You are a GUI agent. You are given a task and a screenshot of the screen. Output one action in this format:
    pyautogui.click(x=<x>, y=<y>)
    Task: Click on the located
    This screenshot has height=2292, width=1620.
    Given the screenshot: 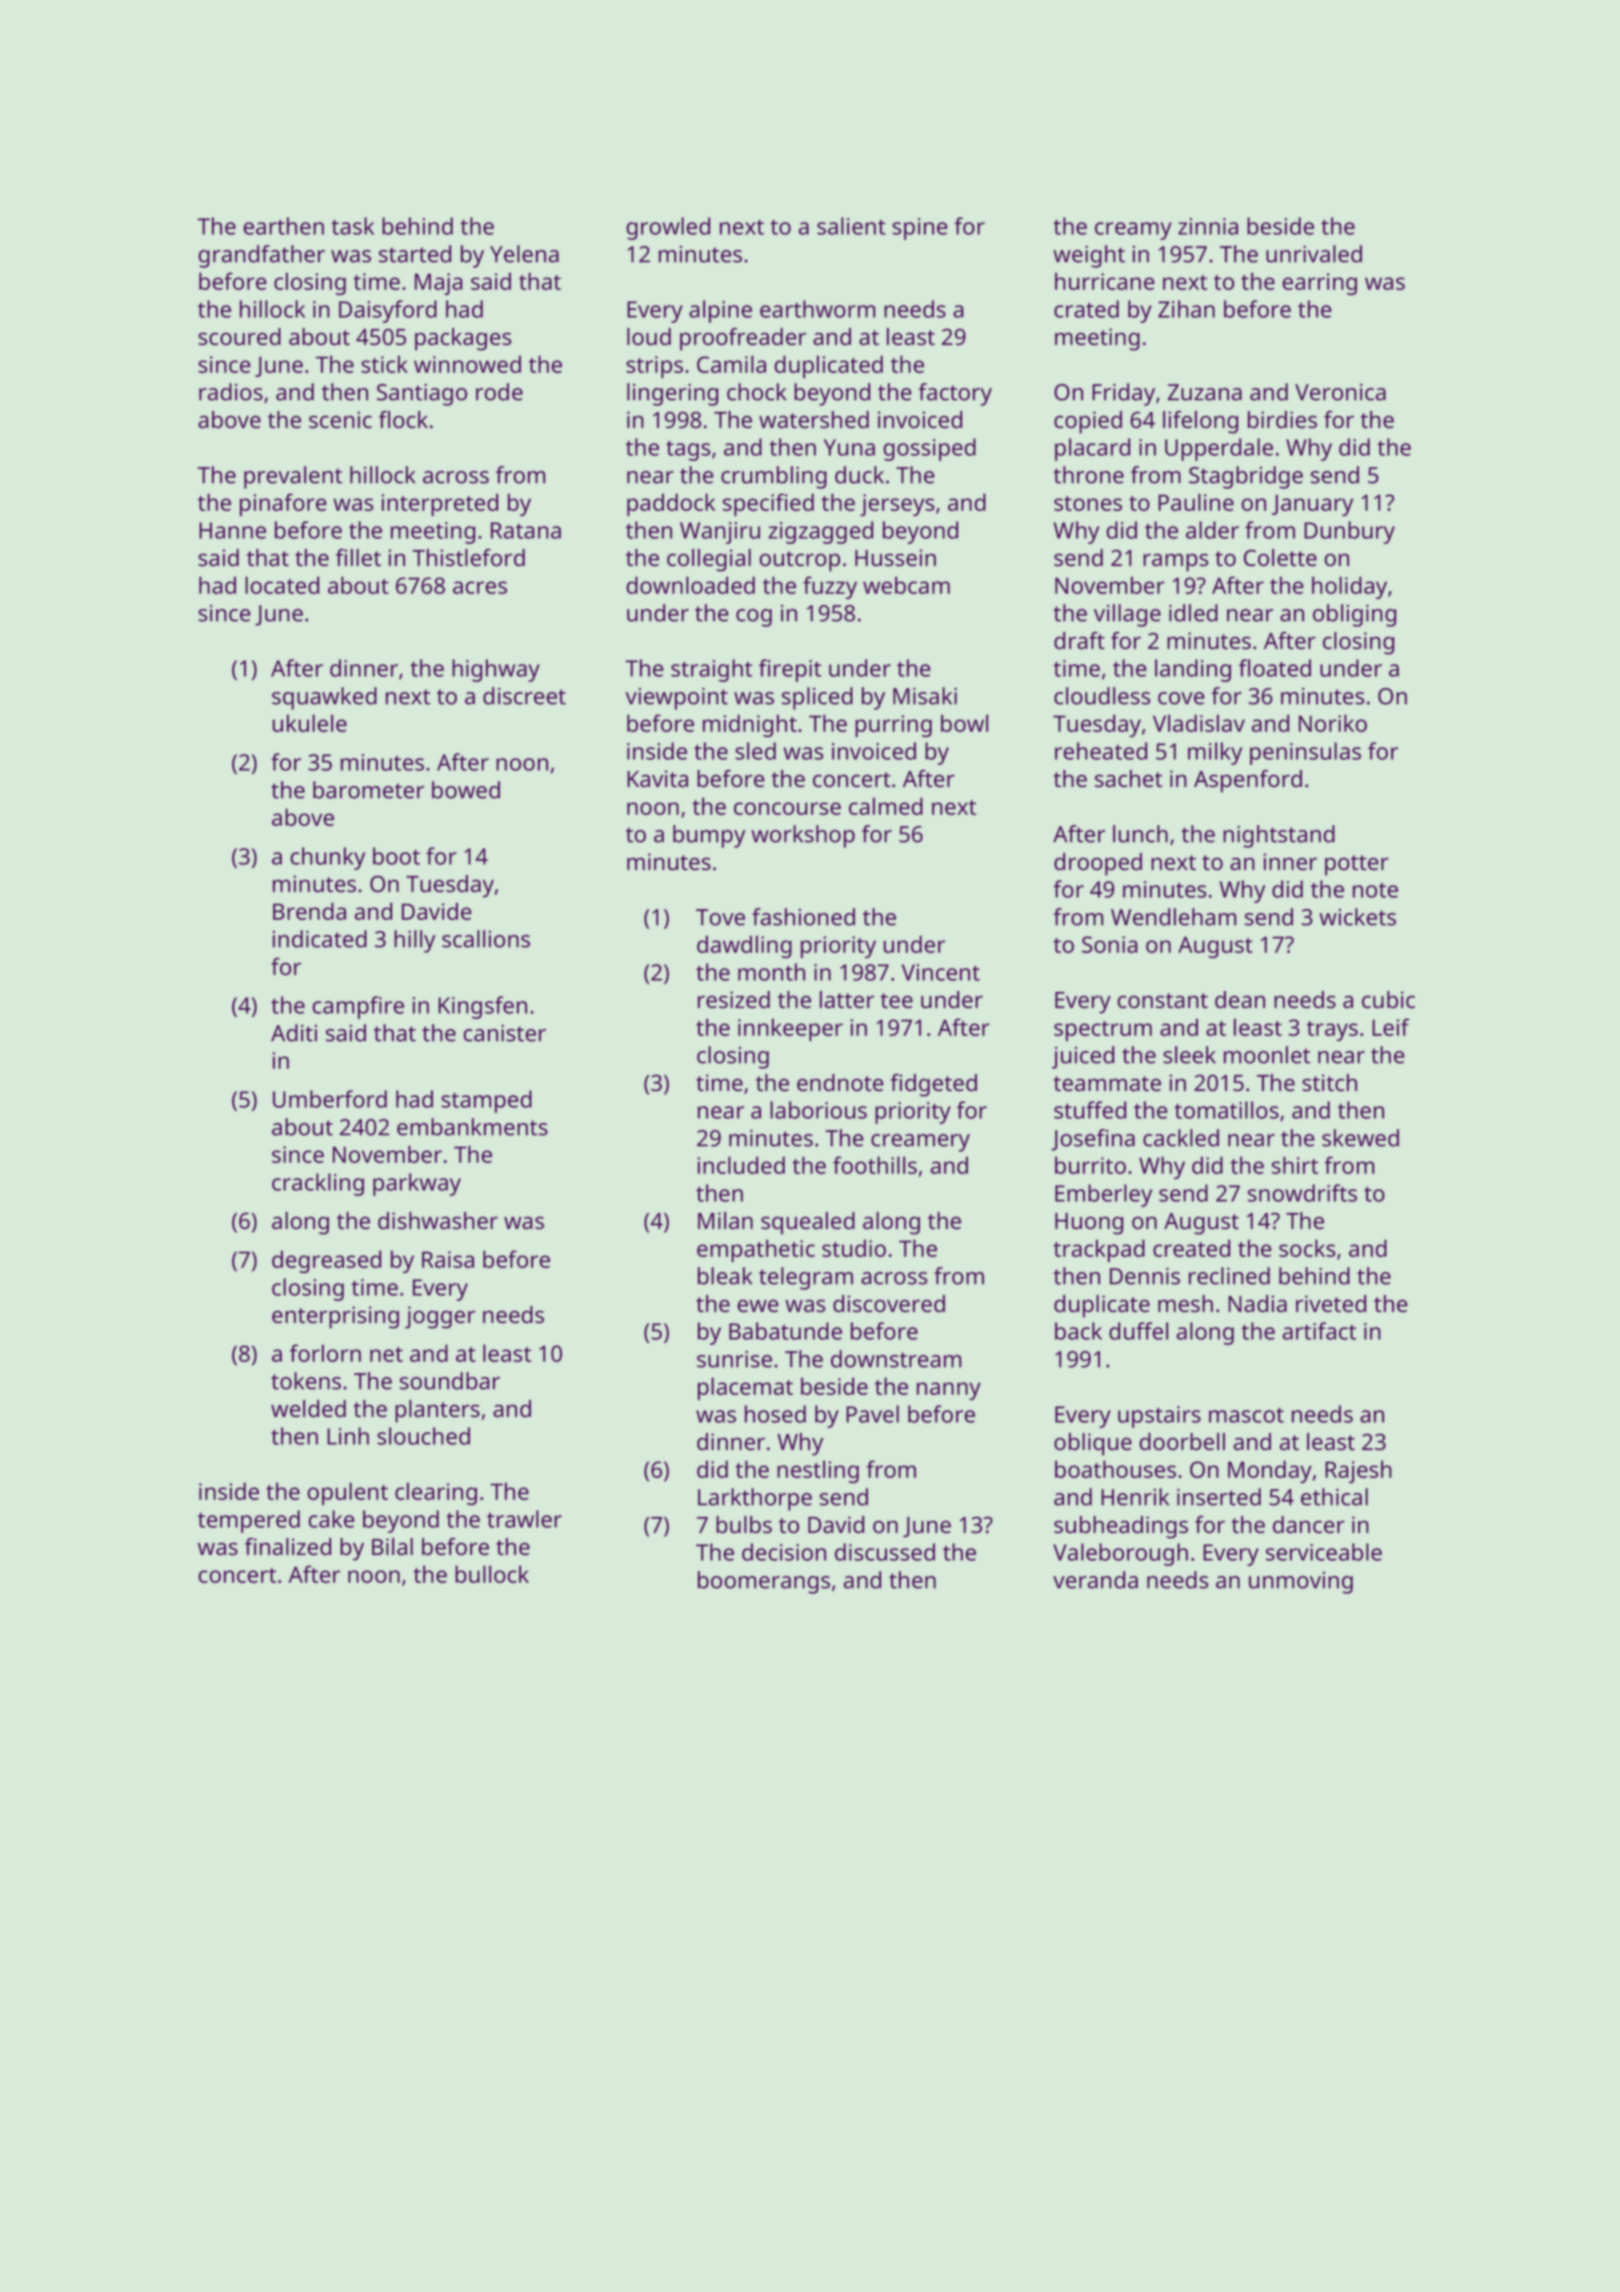 What is the action you would take?
    pyautogui.click(x=282, y=585)
